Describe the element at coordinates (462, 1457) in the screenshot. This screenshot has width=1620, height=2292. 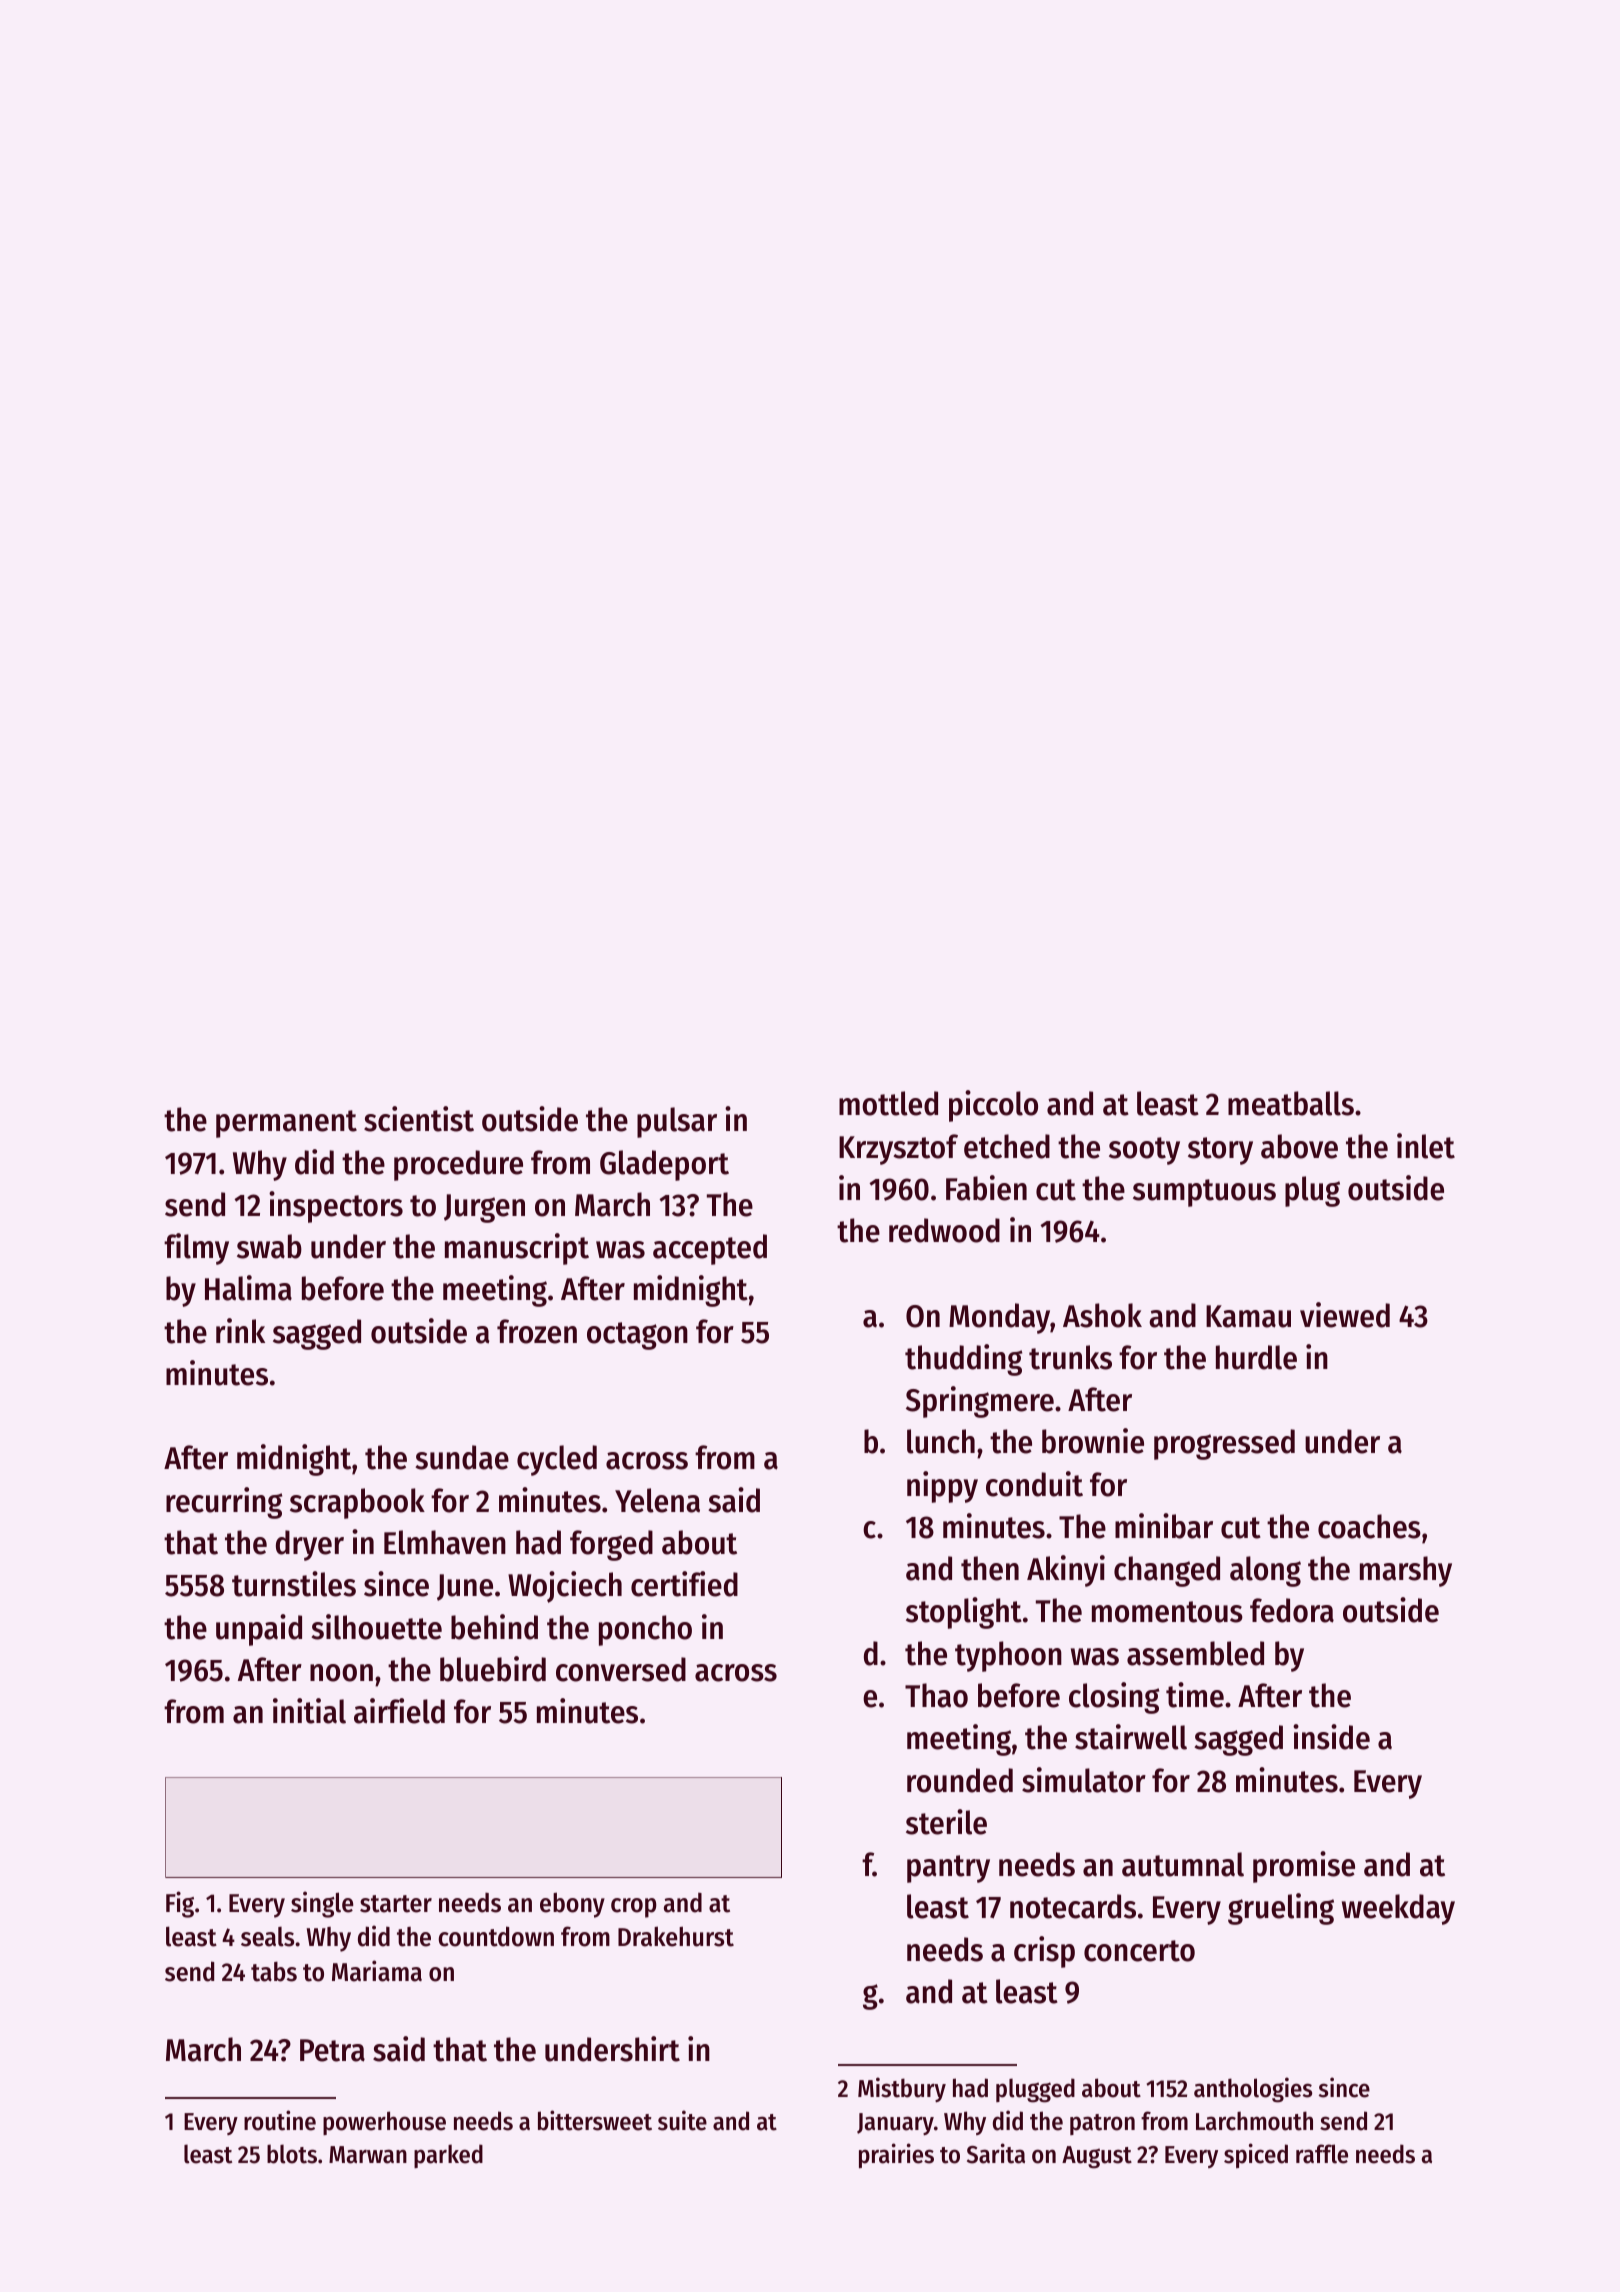
I see `sundae` at that location.
